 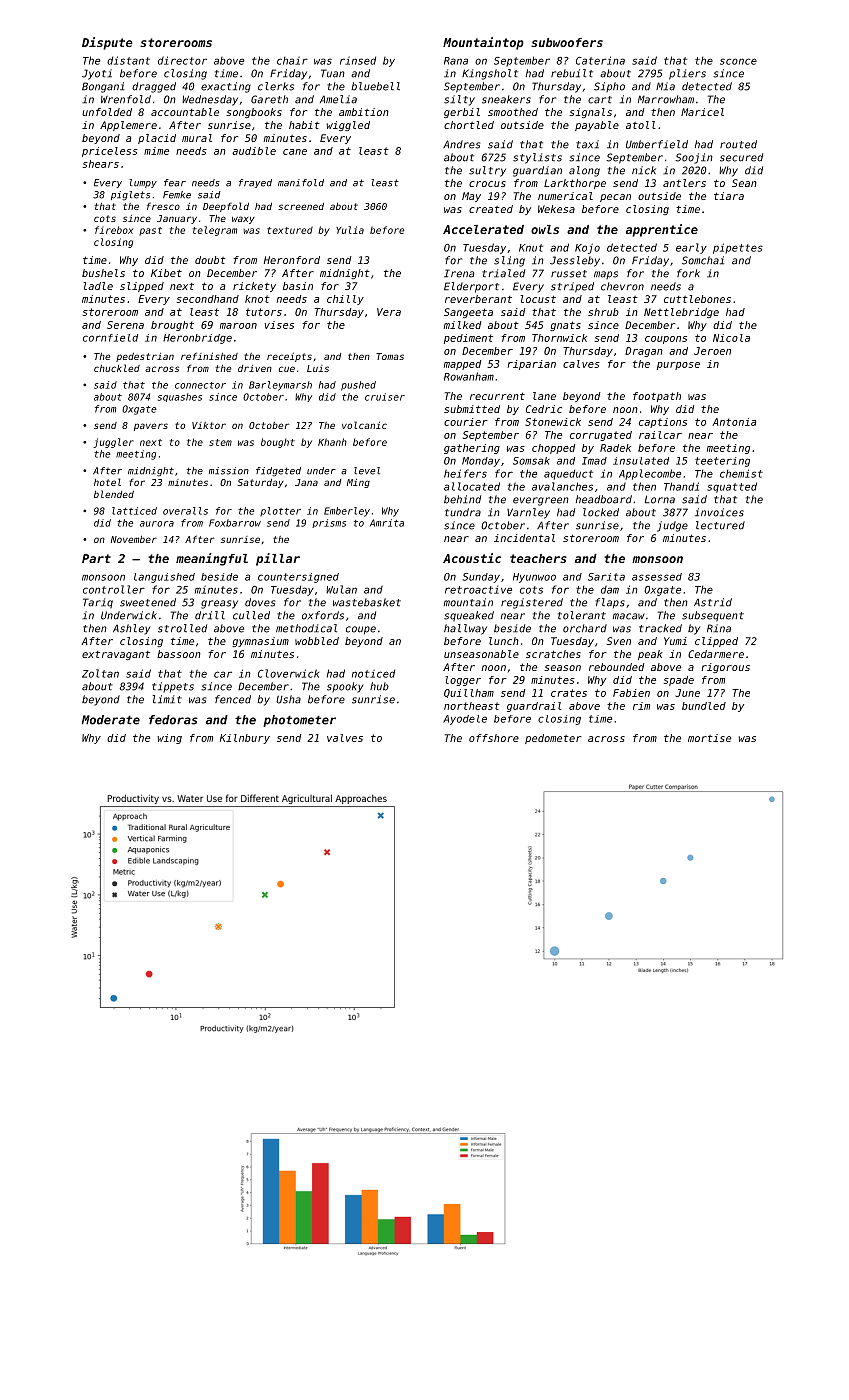 I want to click on manifold, so click(x=301, y=183).
